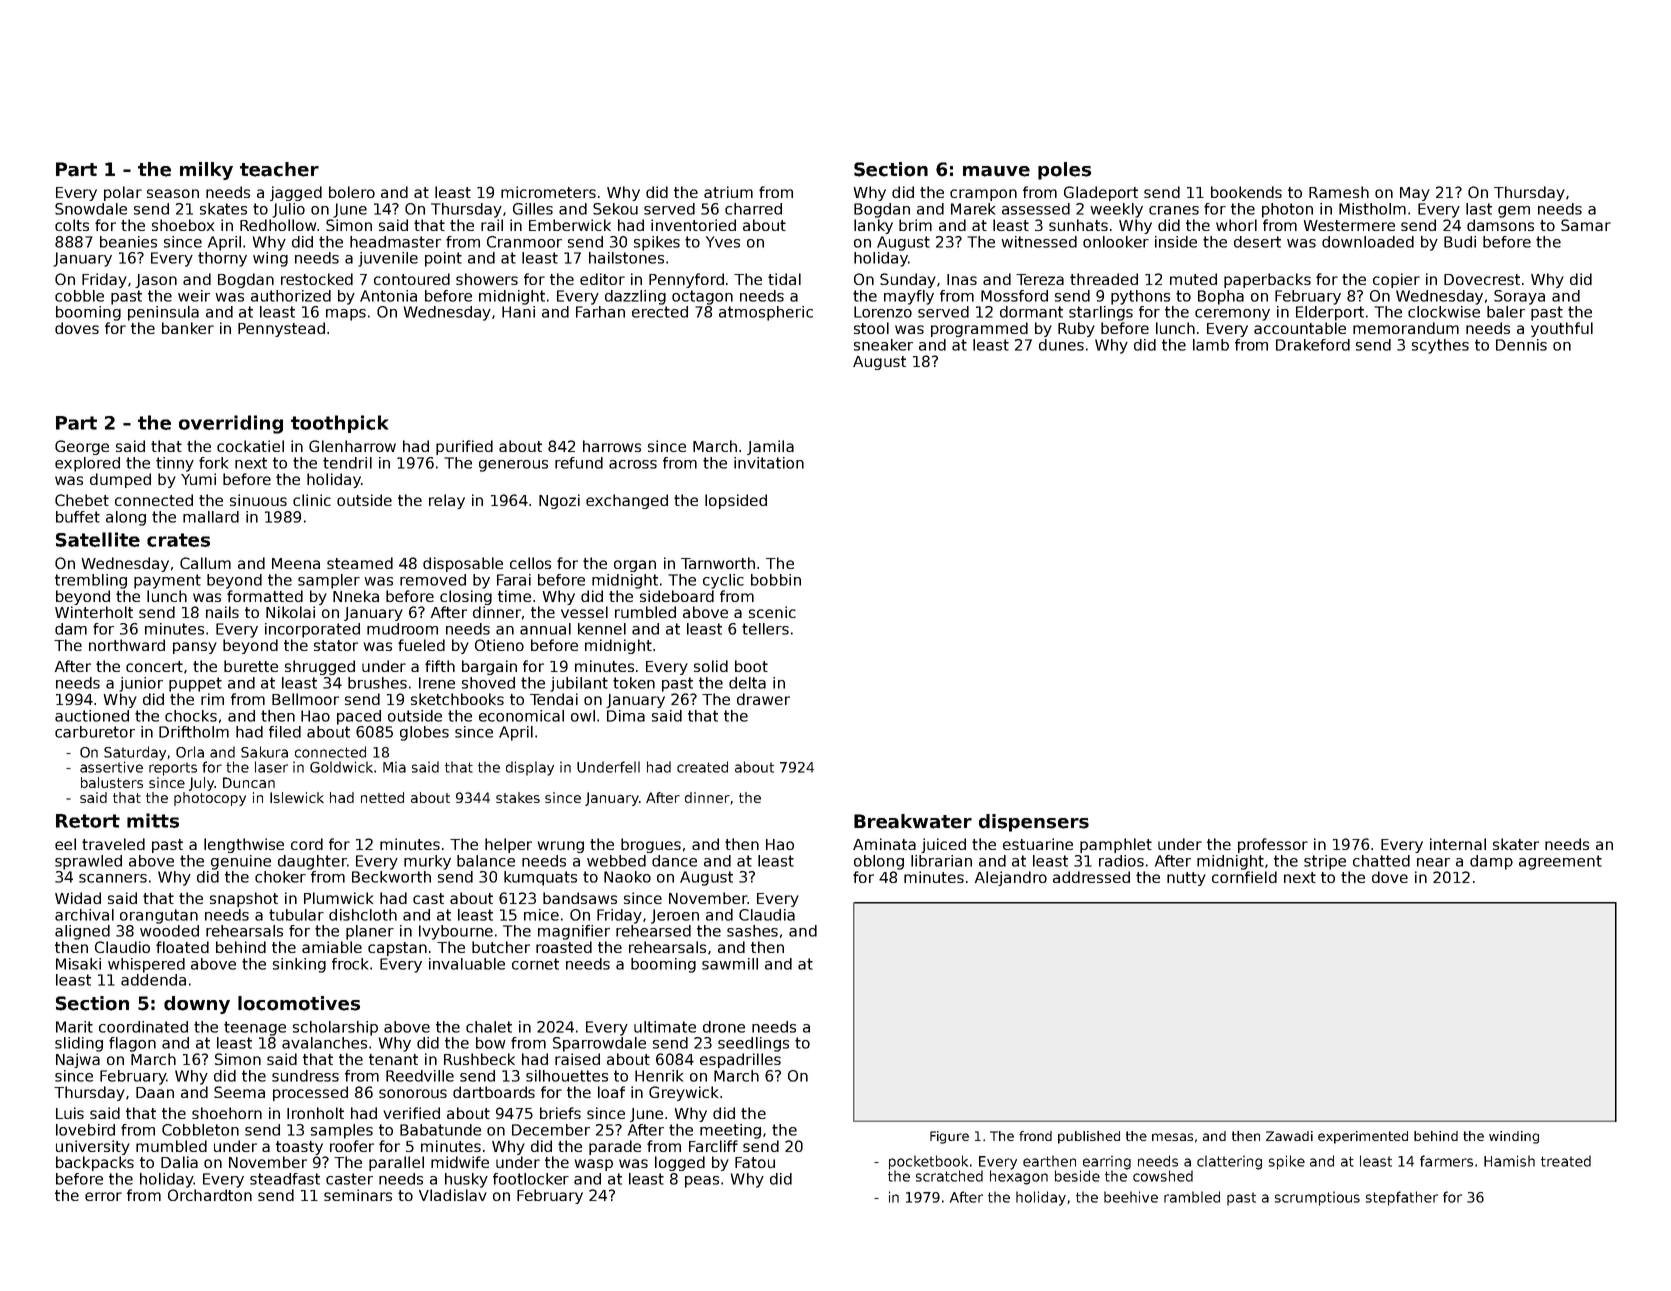  What do you see at coordinates (103, 1196) in the screenshot?
I see `error` at bounding box center [103, 1196].
